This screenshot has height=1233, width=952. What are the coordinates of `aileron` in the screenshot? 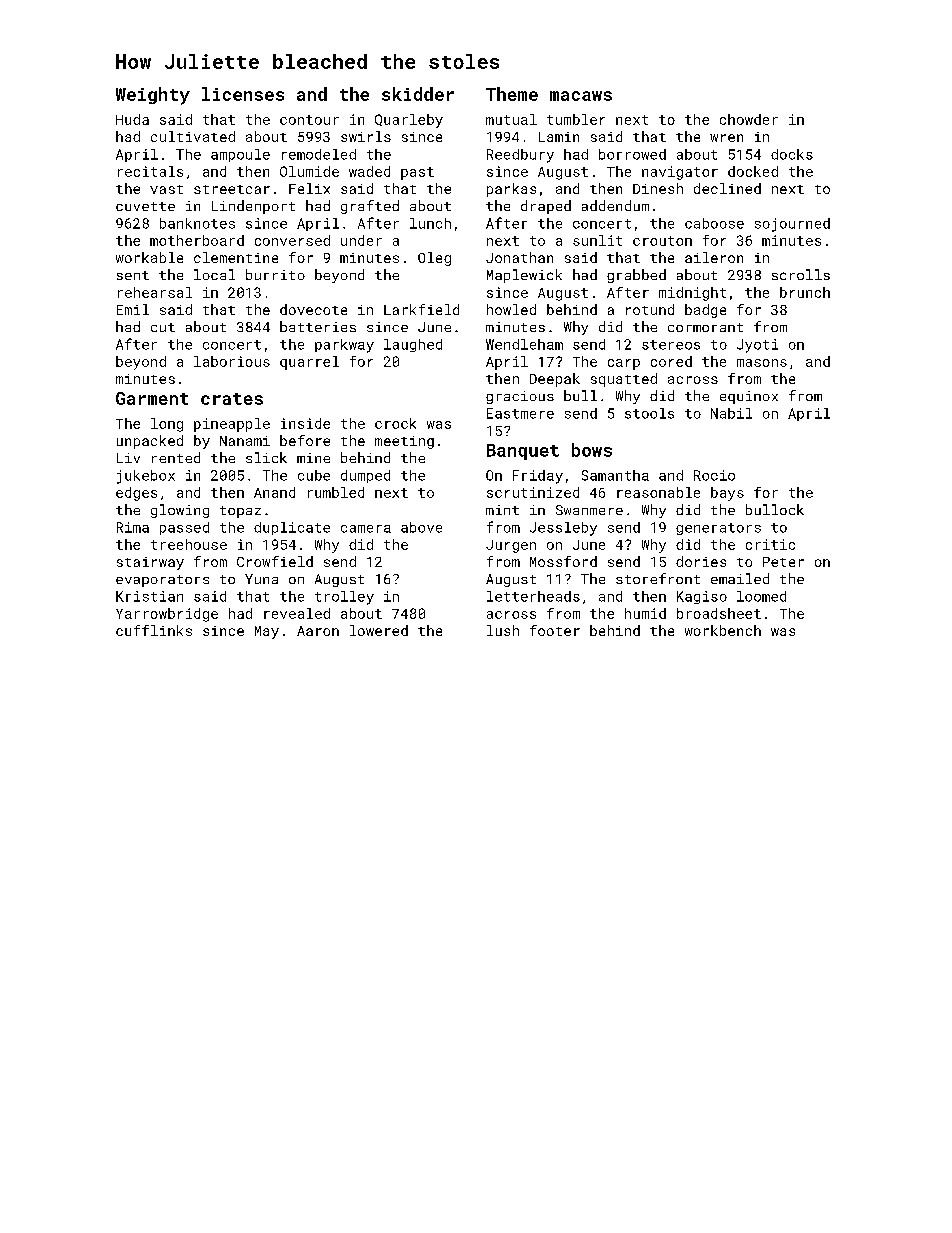 It's located at (714, 257).
